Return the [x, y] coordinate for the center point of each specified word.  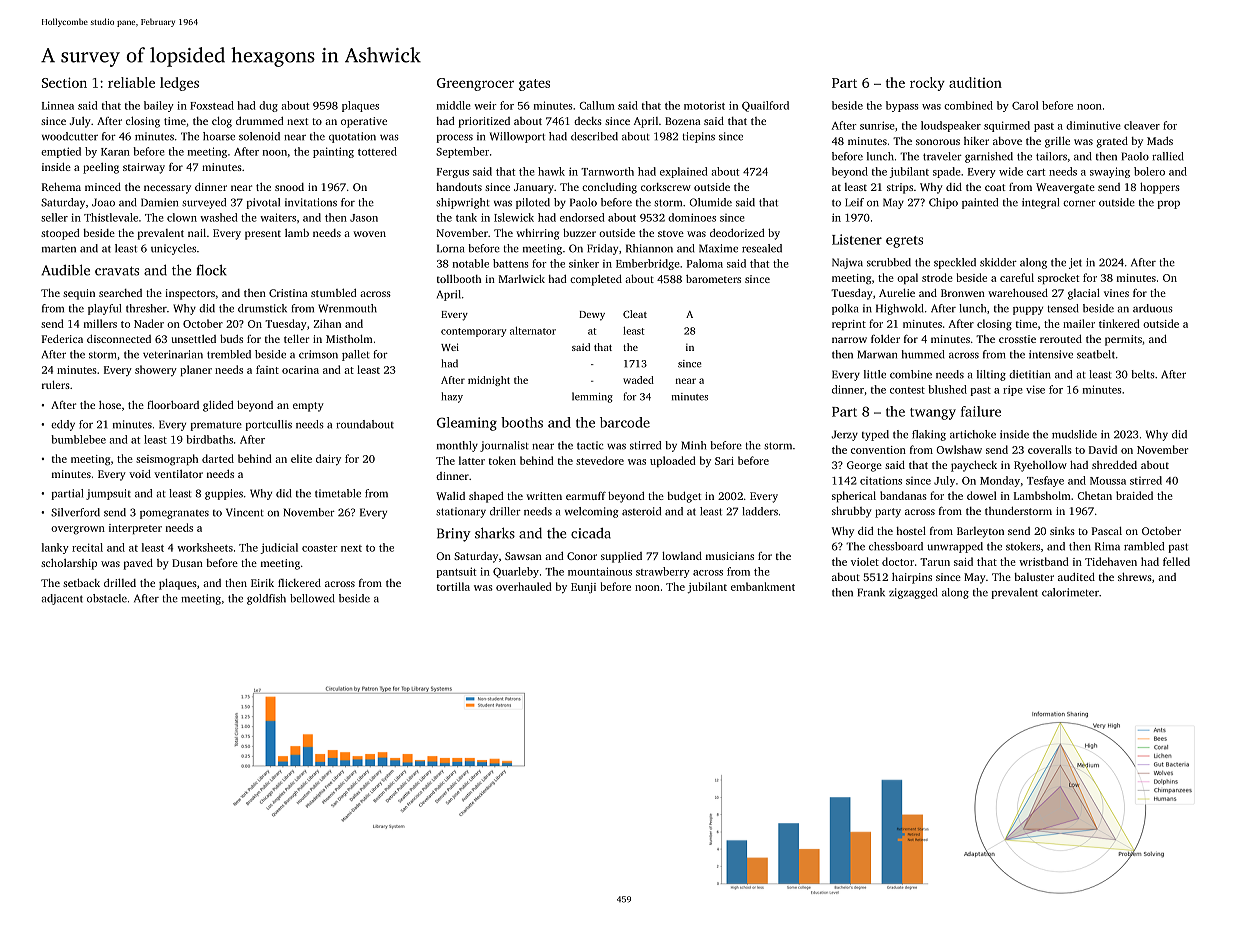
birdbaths [209, 439]
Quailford [765, 106]
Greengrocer [475, 84]
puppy [1028, 310]
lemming [592, 397]
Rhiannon [649, 248]
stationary [461, 512]
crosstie [1017, 339]
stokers [1023, 546]
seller [54, 217]
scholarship [69, 564]
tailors [1051, 156]
